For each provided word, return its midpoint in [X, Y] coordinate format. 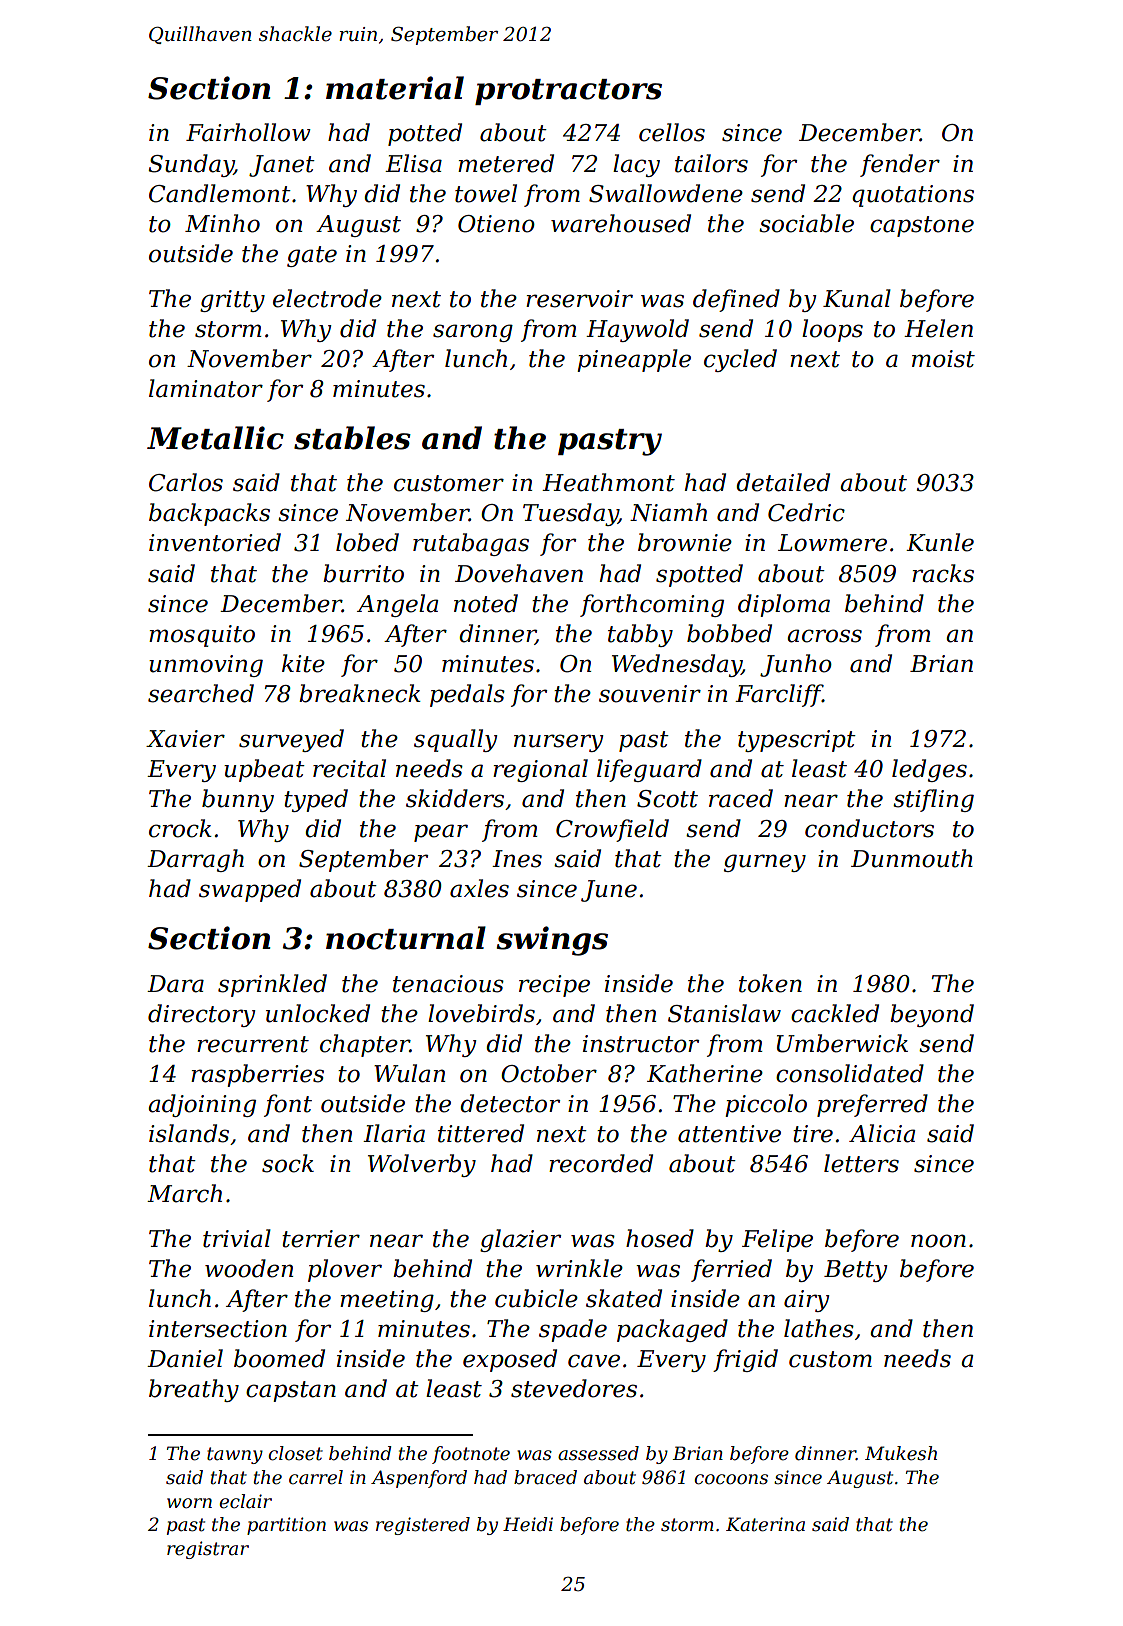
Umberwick [842, 1043]
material [395, 88]
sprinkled [272, 985]
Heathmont [608, 482]
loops [832, 330]
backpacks [209, 514]
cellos [672, 132]
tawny [235, 1455]
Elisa [413, 163]
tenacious [448, 984]
